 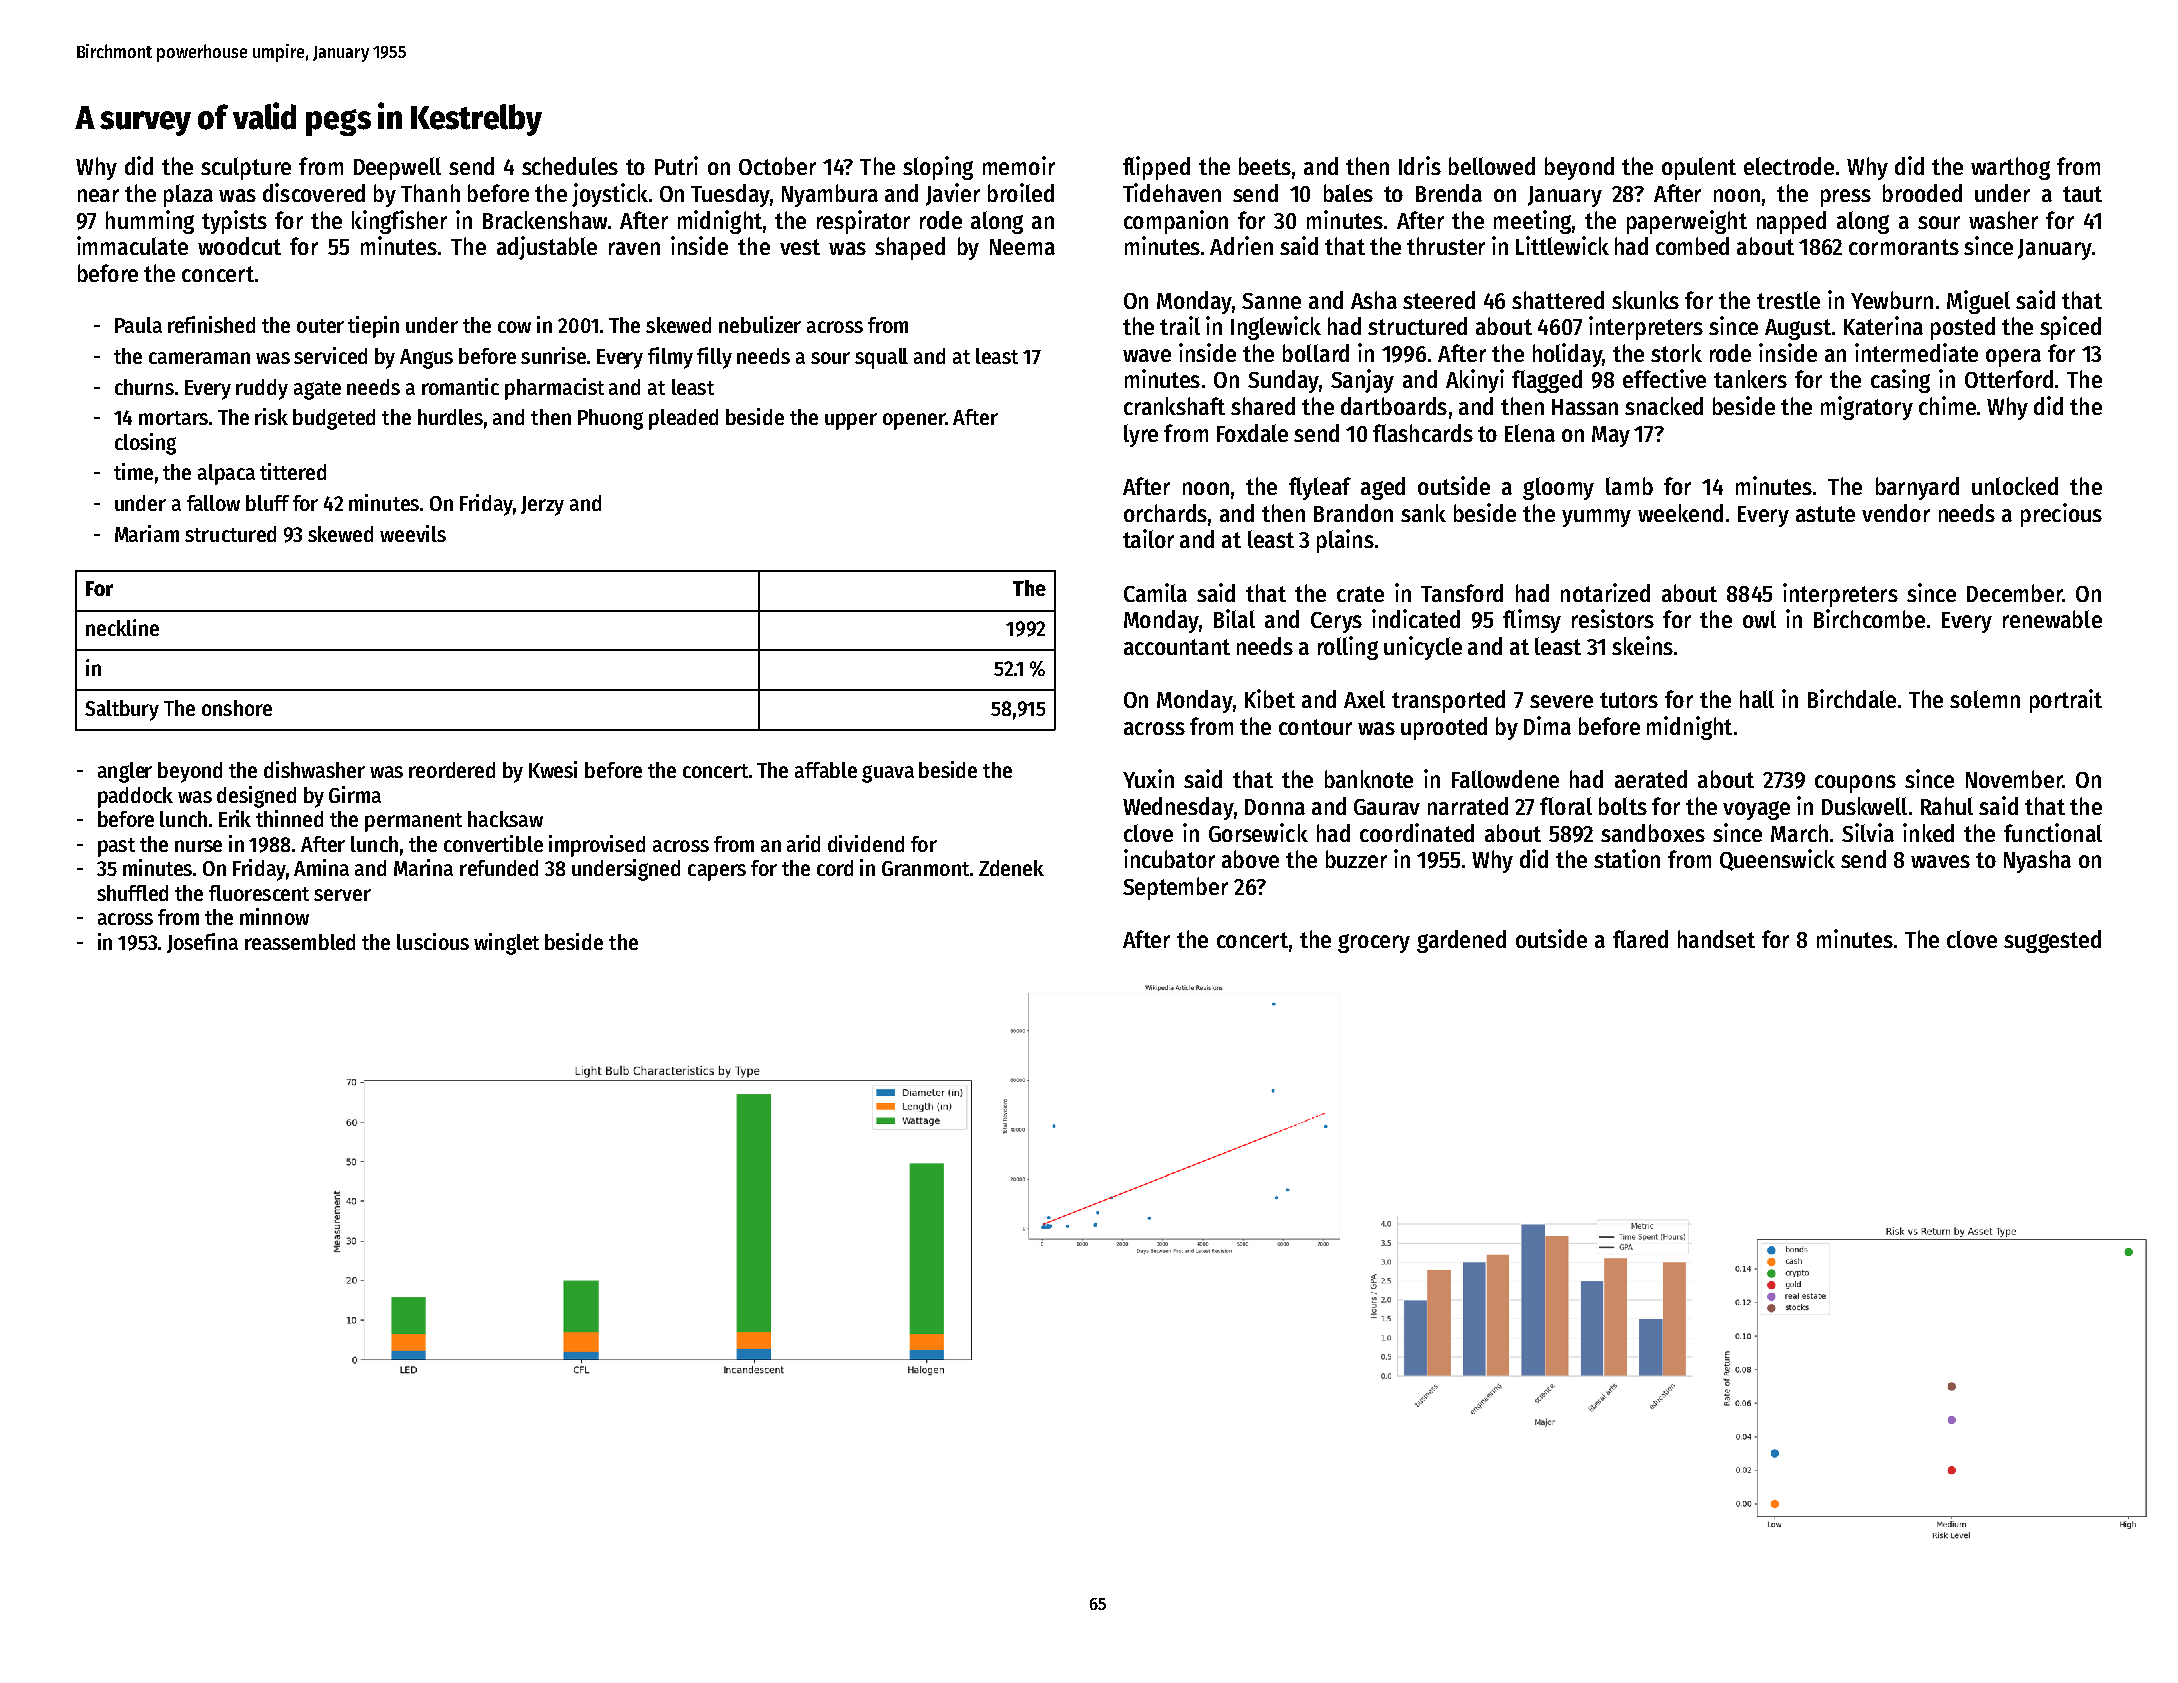 I want to click on Marina, so click(x=423, y=867).
